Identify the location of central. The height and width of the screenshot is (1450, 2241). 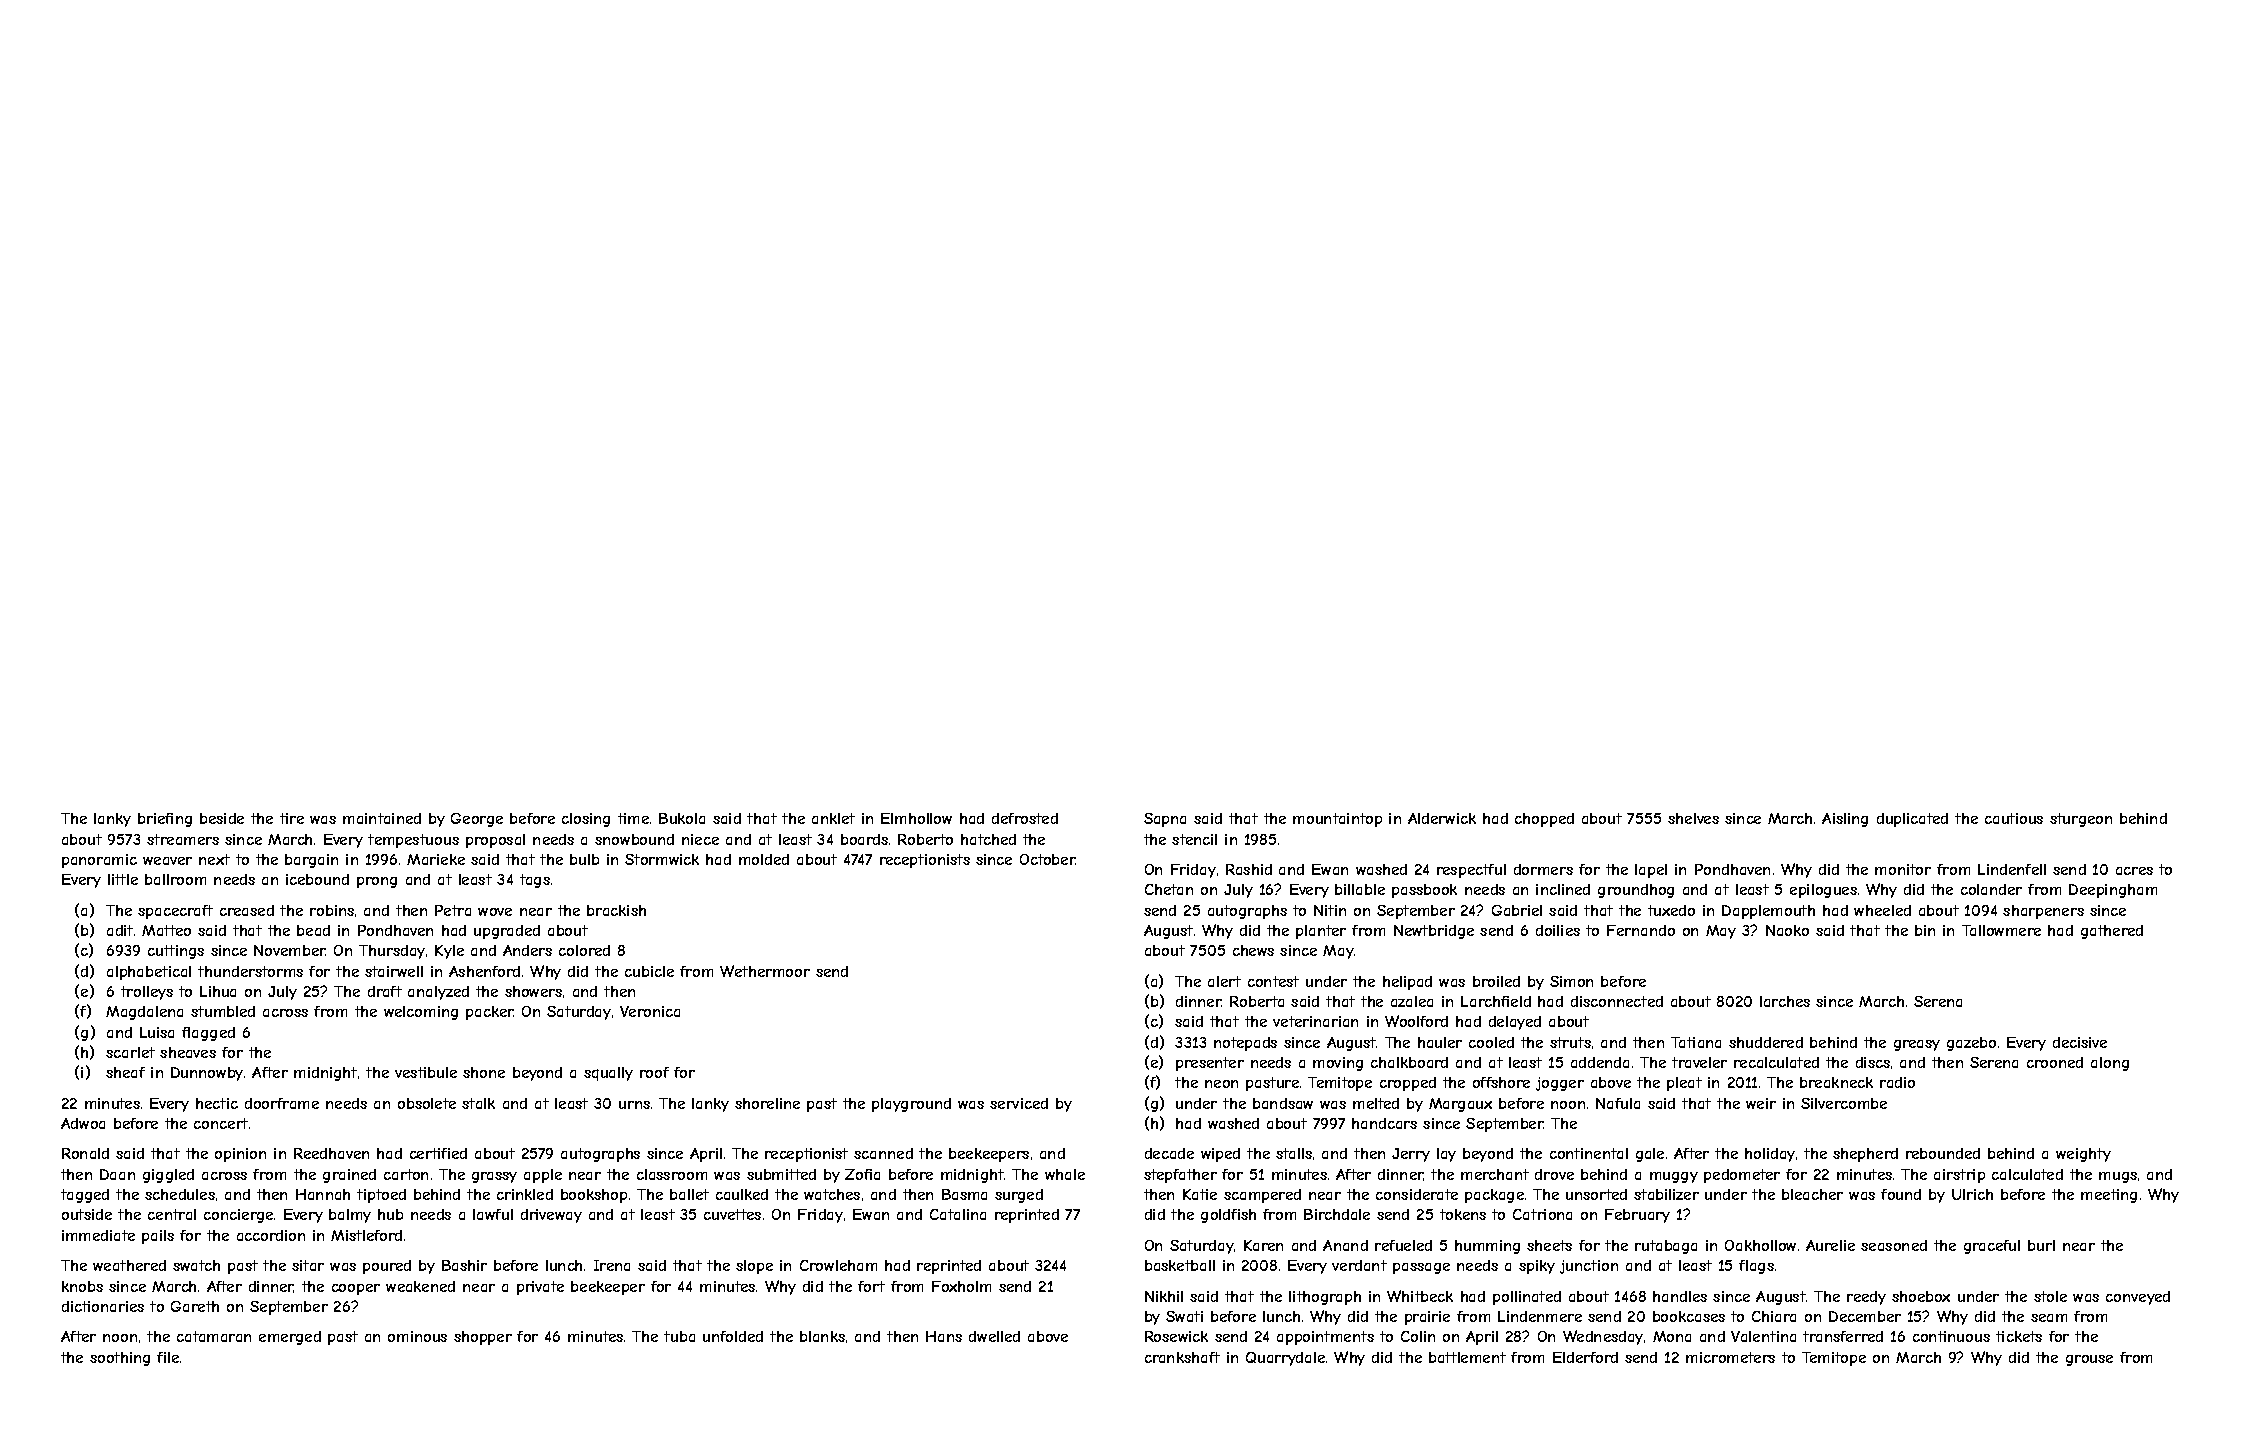
(172, 1214).
